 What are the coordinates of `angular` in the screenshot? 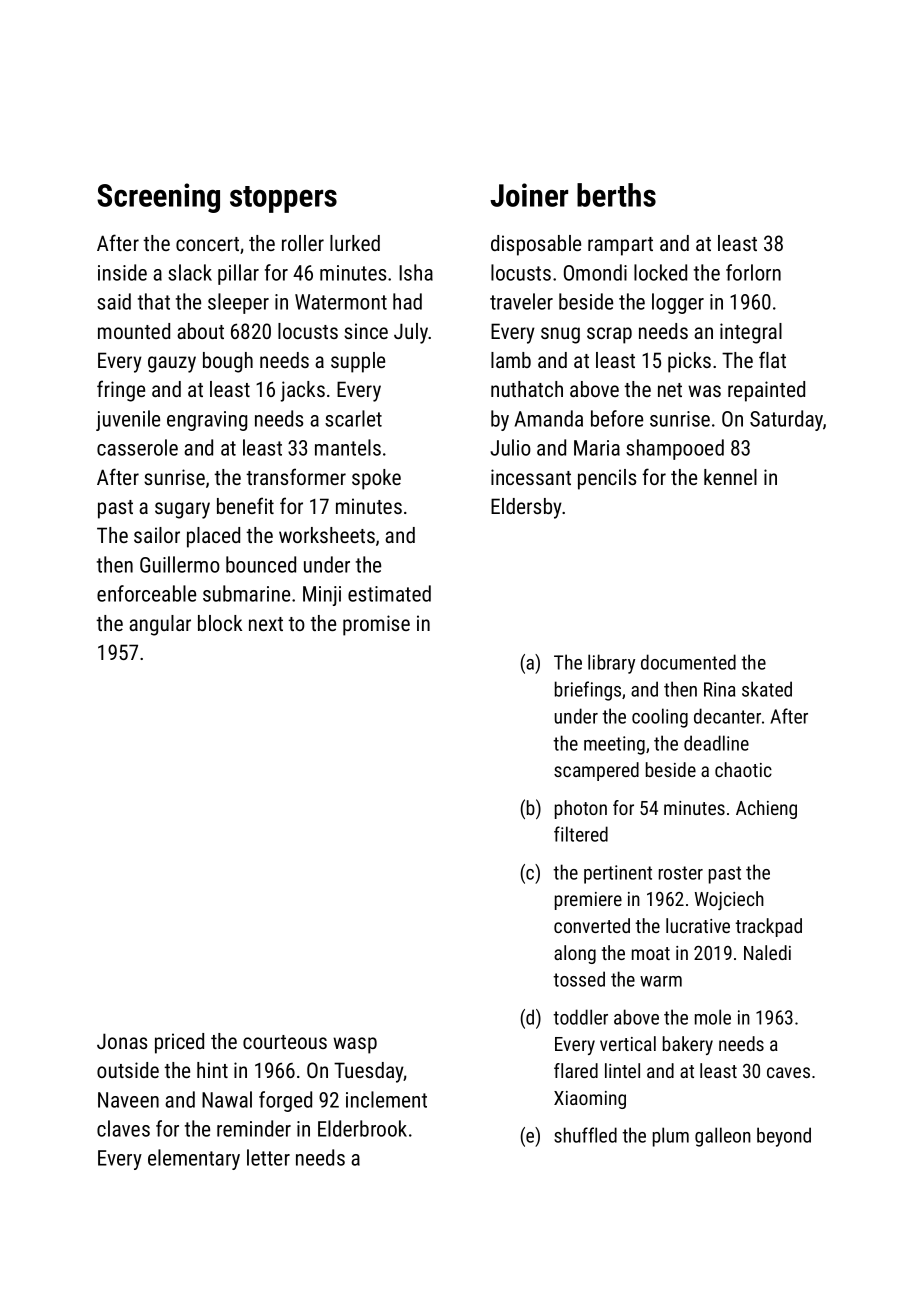 It's located at (160, 625).
